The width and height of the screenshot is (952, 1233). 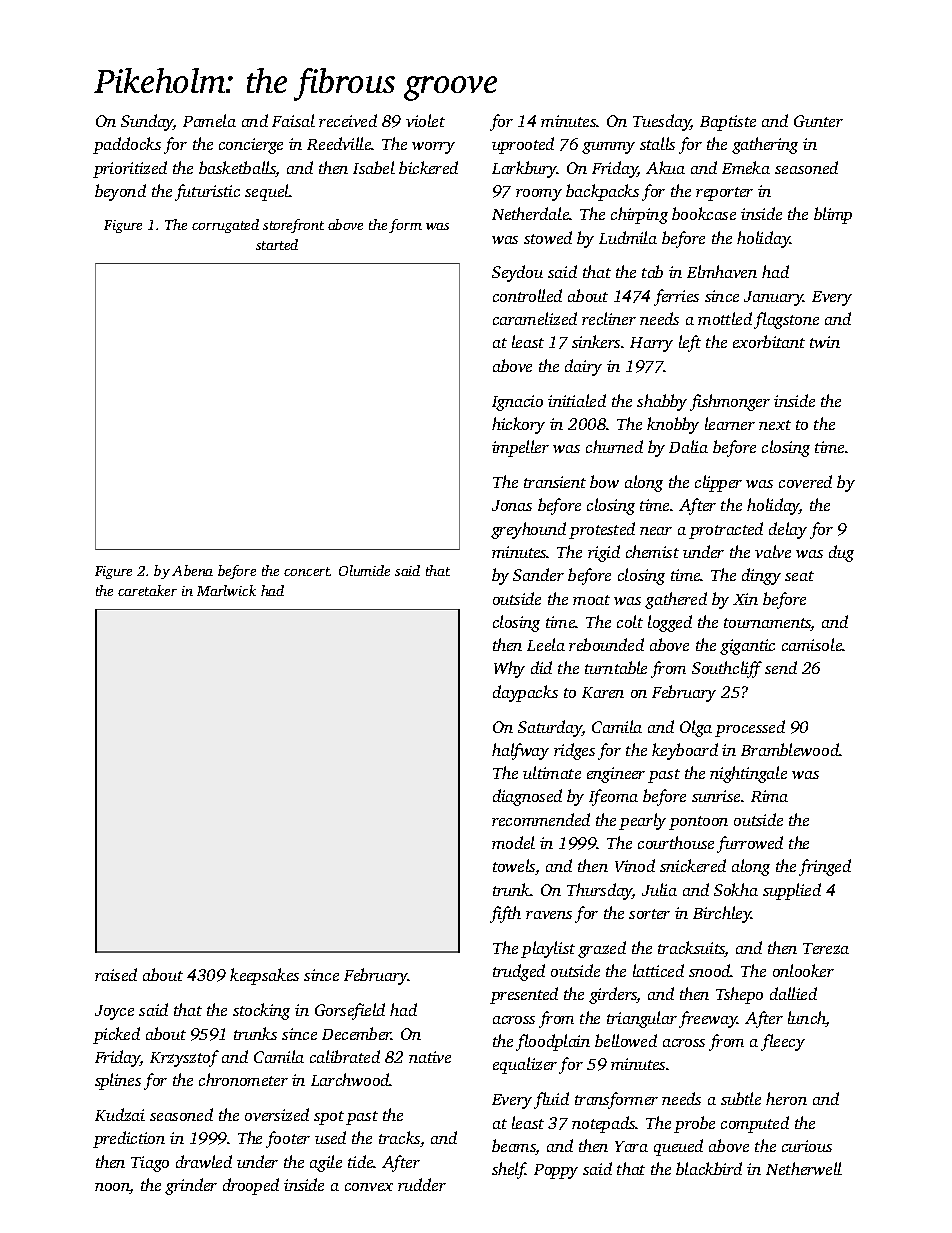 I want to click on raised, so click(x=116, y=974).
